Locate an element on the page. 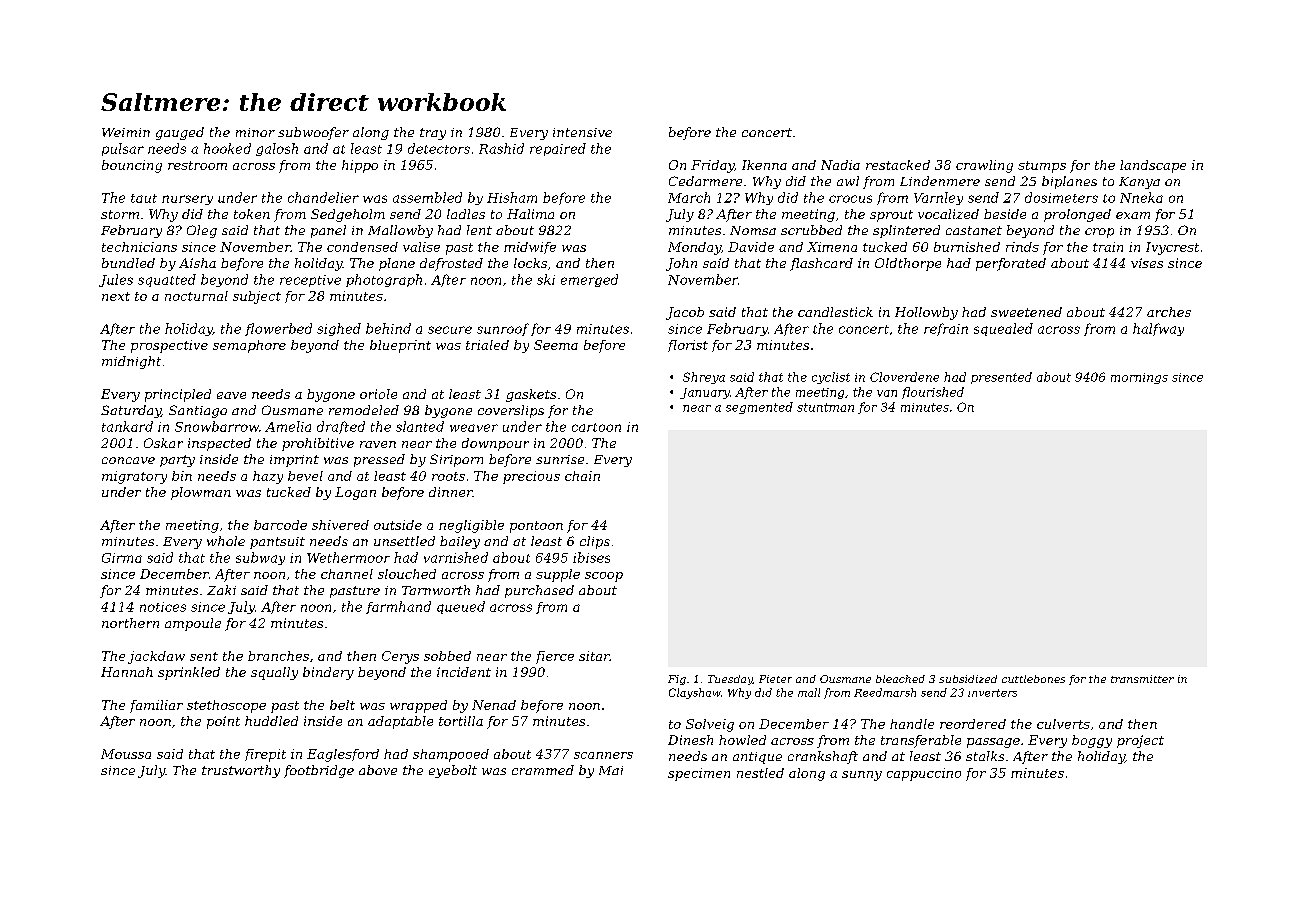  imprint is located at coordinates (294, 461).
